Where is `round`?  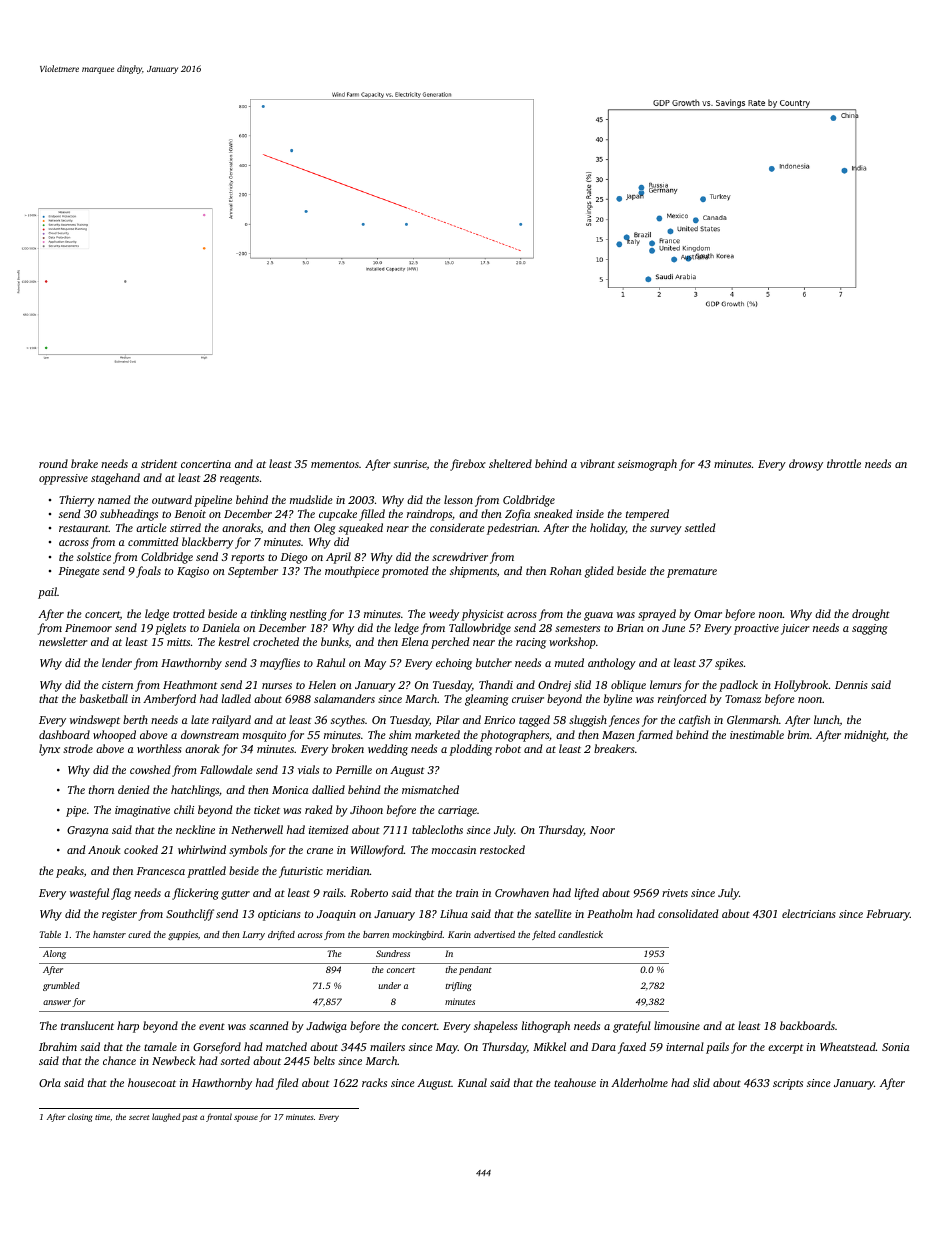 round is located at coordinates (53, 463).
